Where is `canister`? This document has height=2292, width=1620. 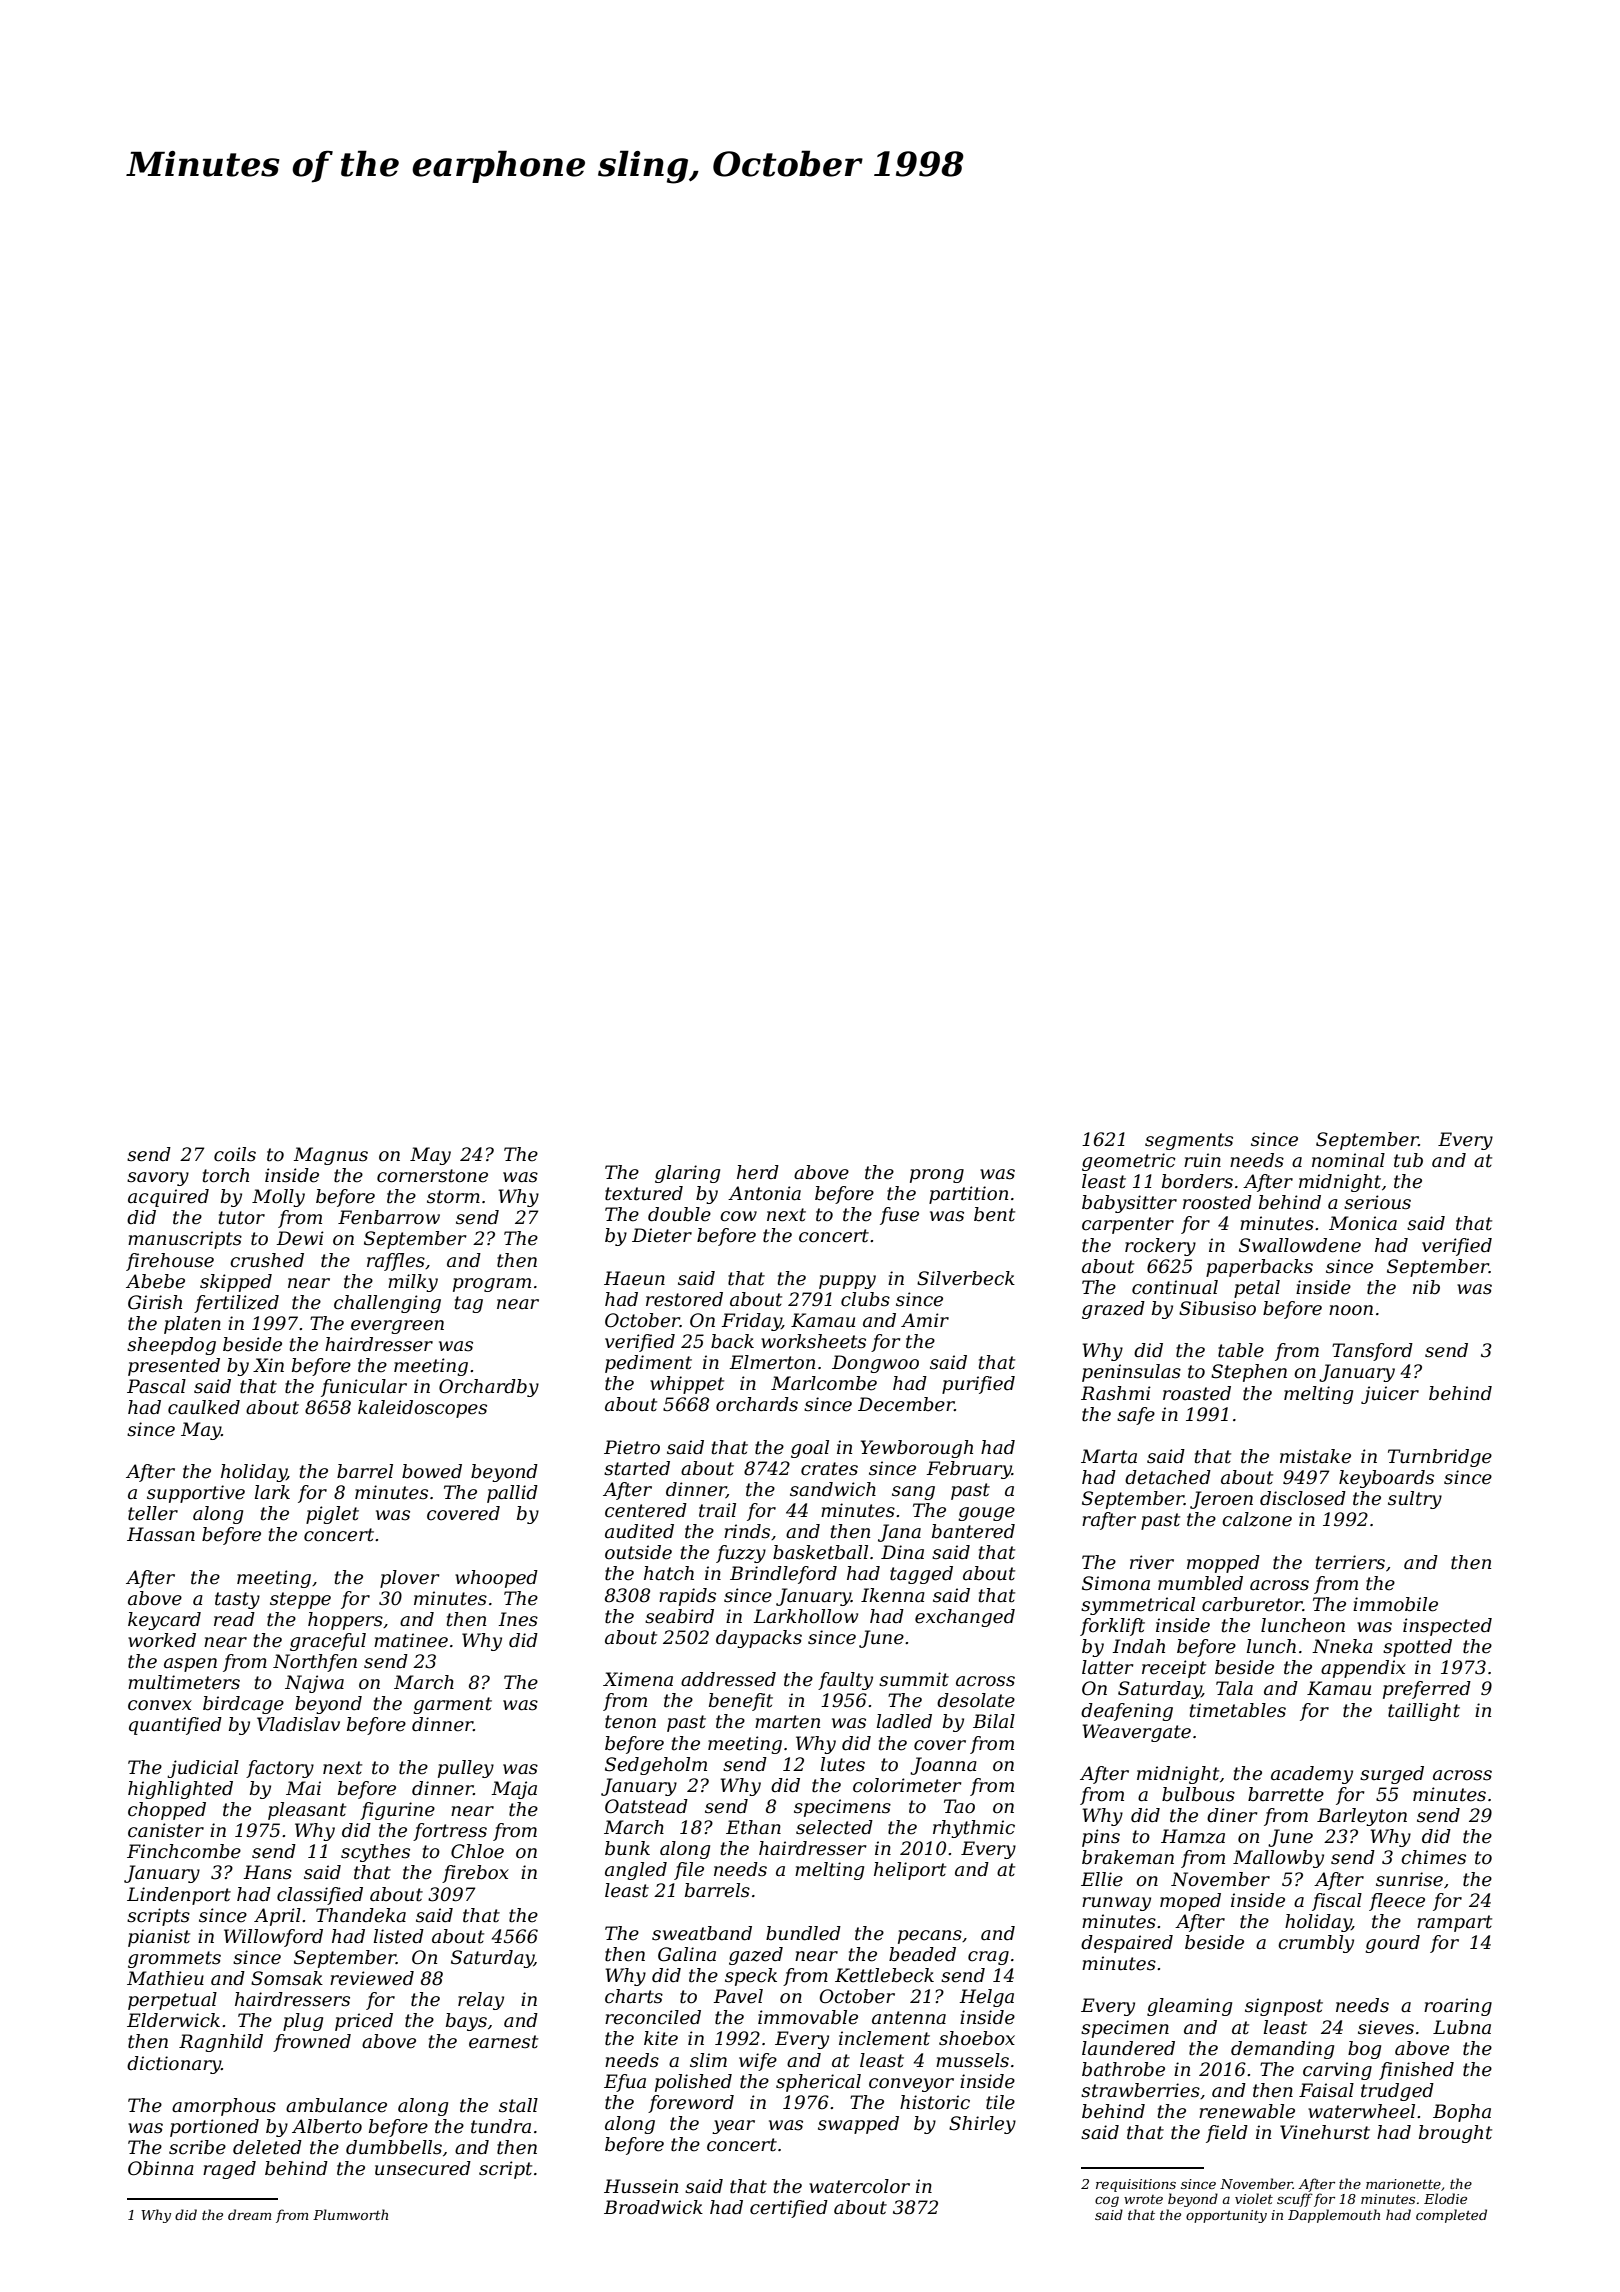 canister is located at coordinates (166, 1830).
